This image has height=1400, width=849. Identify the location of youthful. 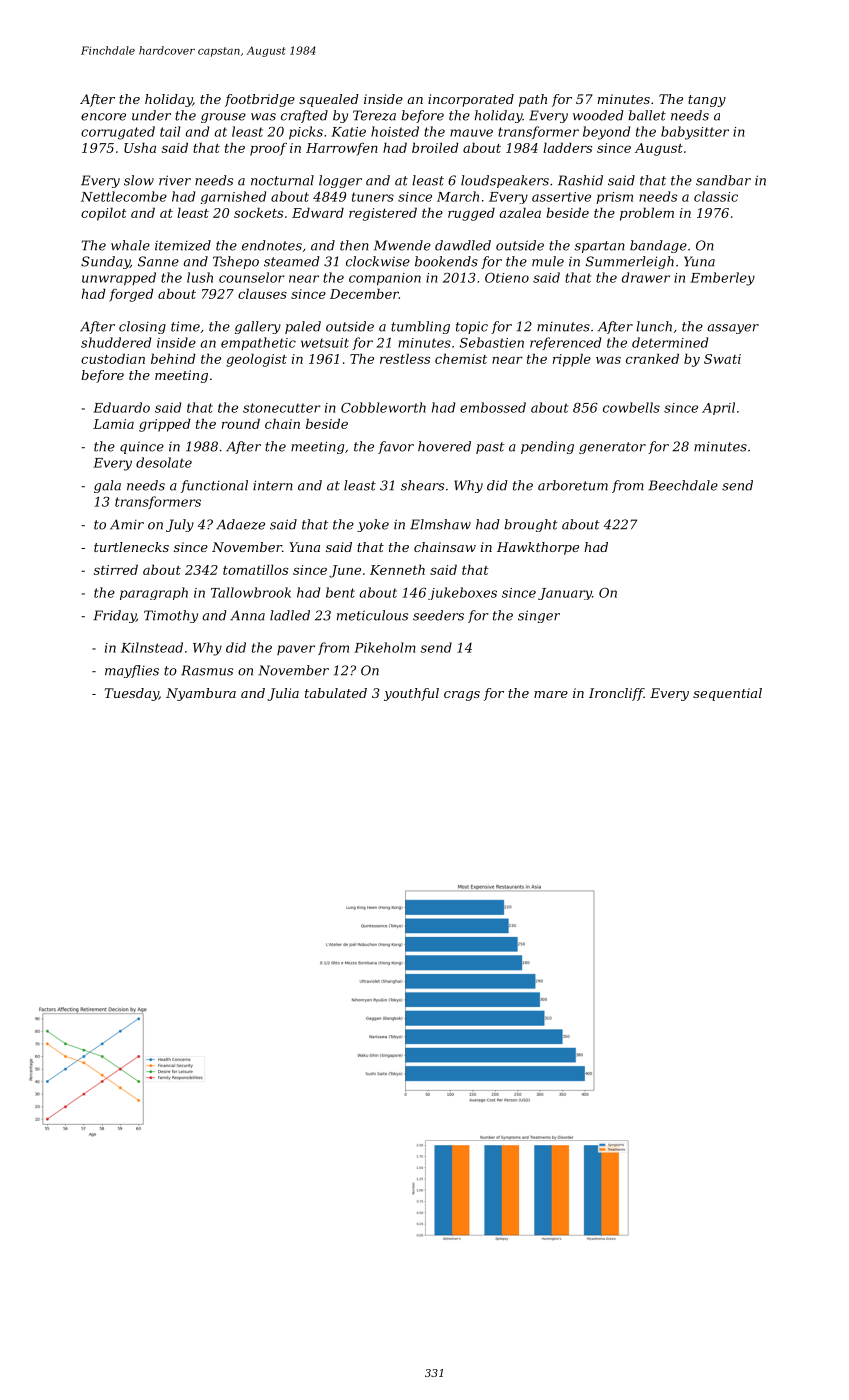
(411, 694).
